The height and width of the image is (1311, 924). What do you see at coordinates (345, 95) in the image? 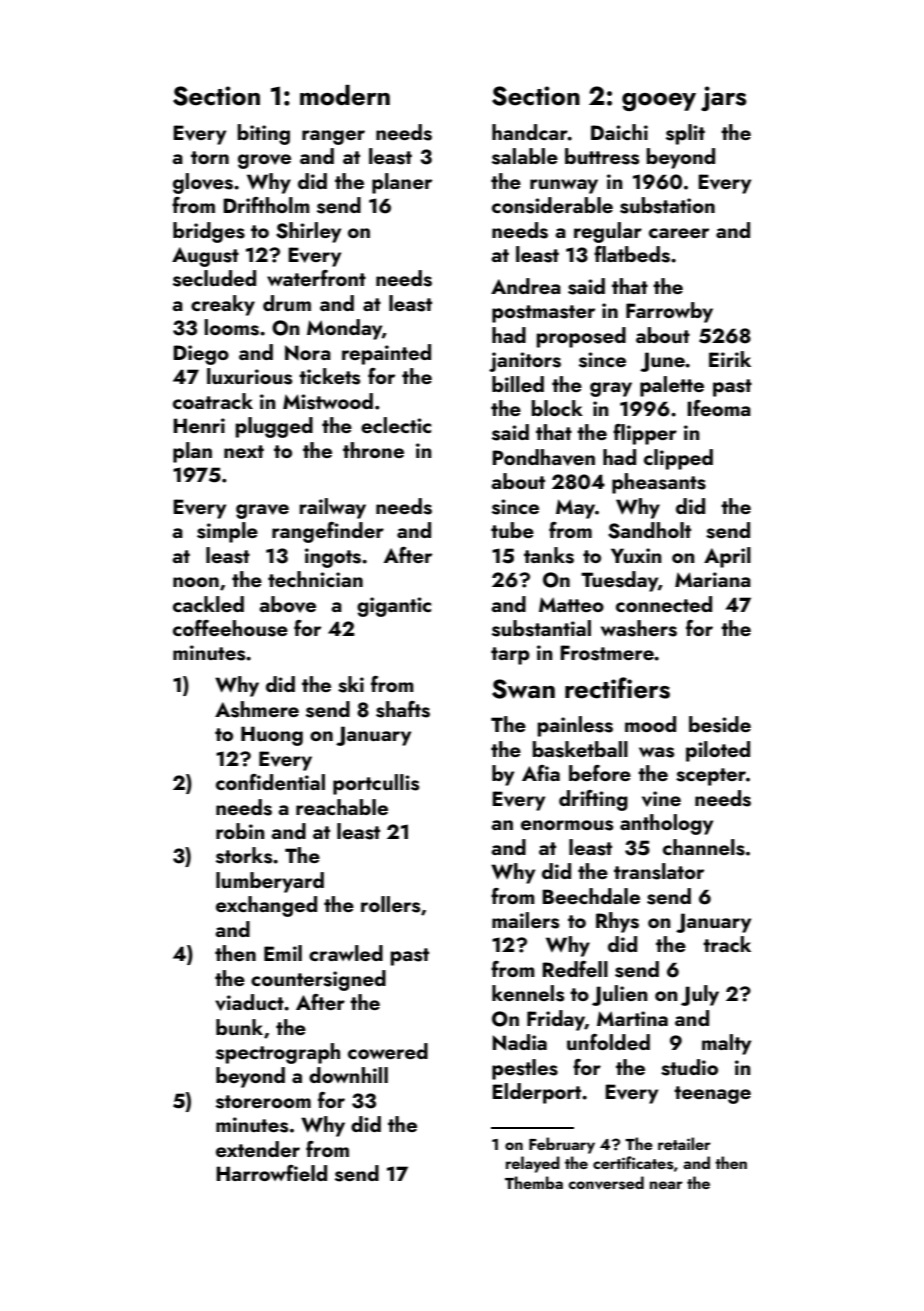
I see `modern` at bounding box center [345, 95].
